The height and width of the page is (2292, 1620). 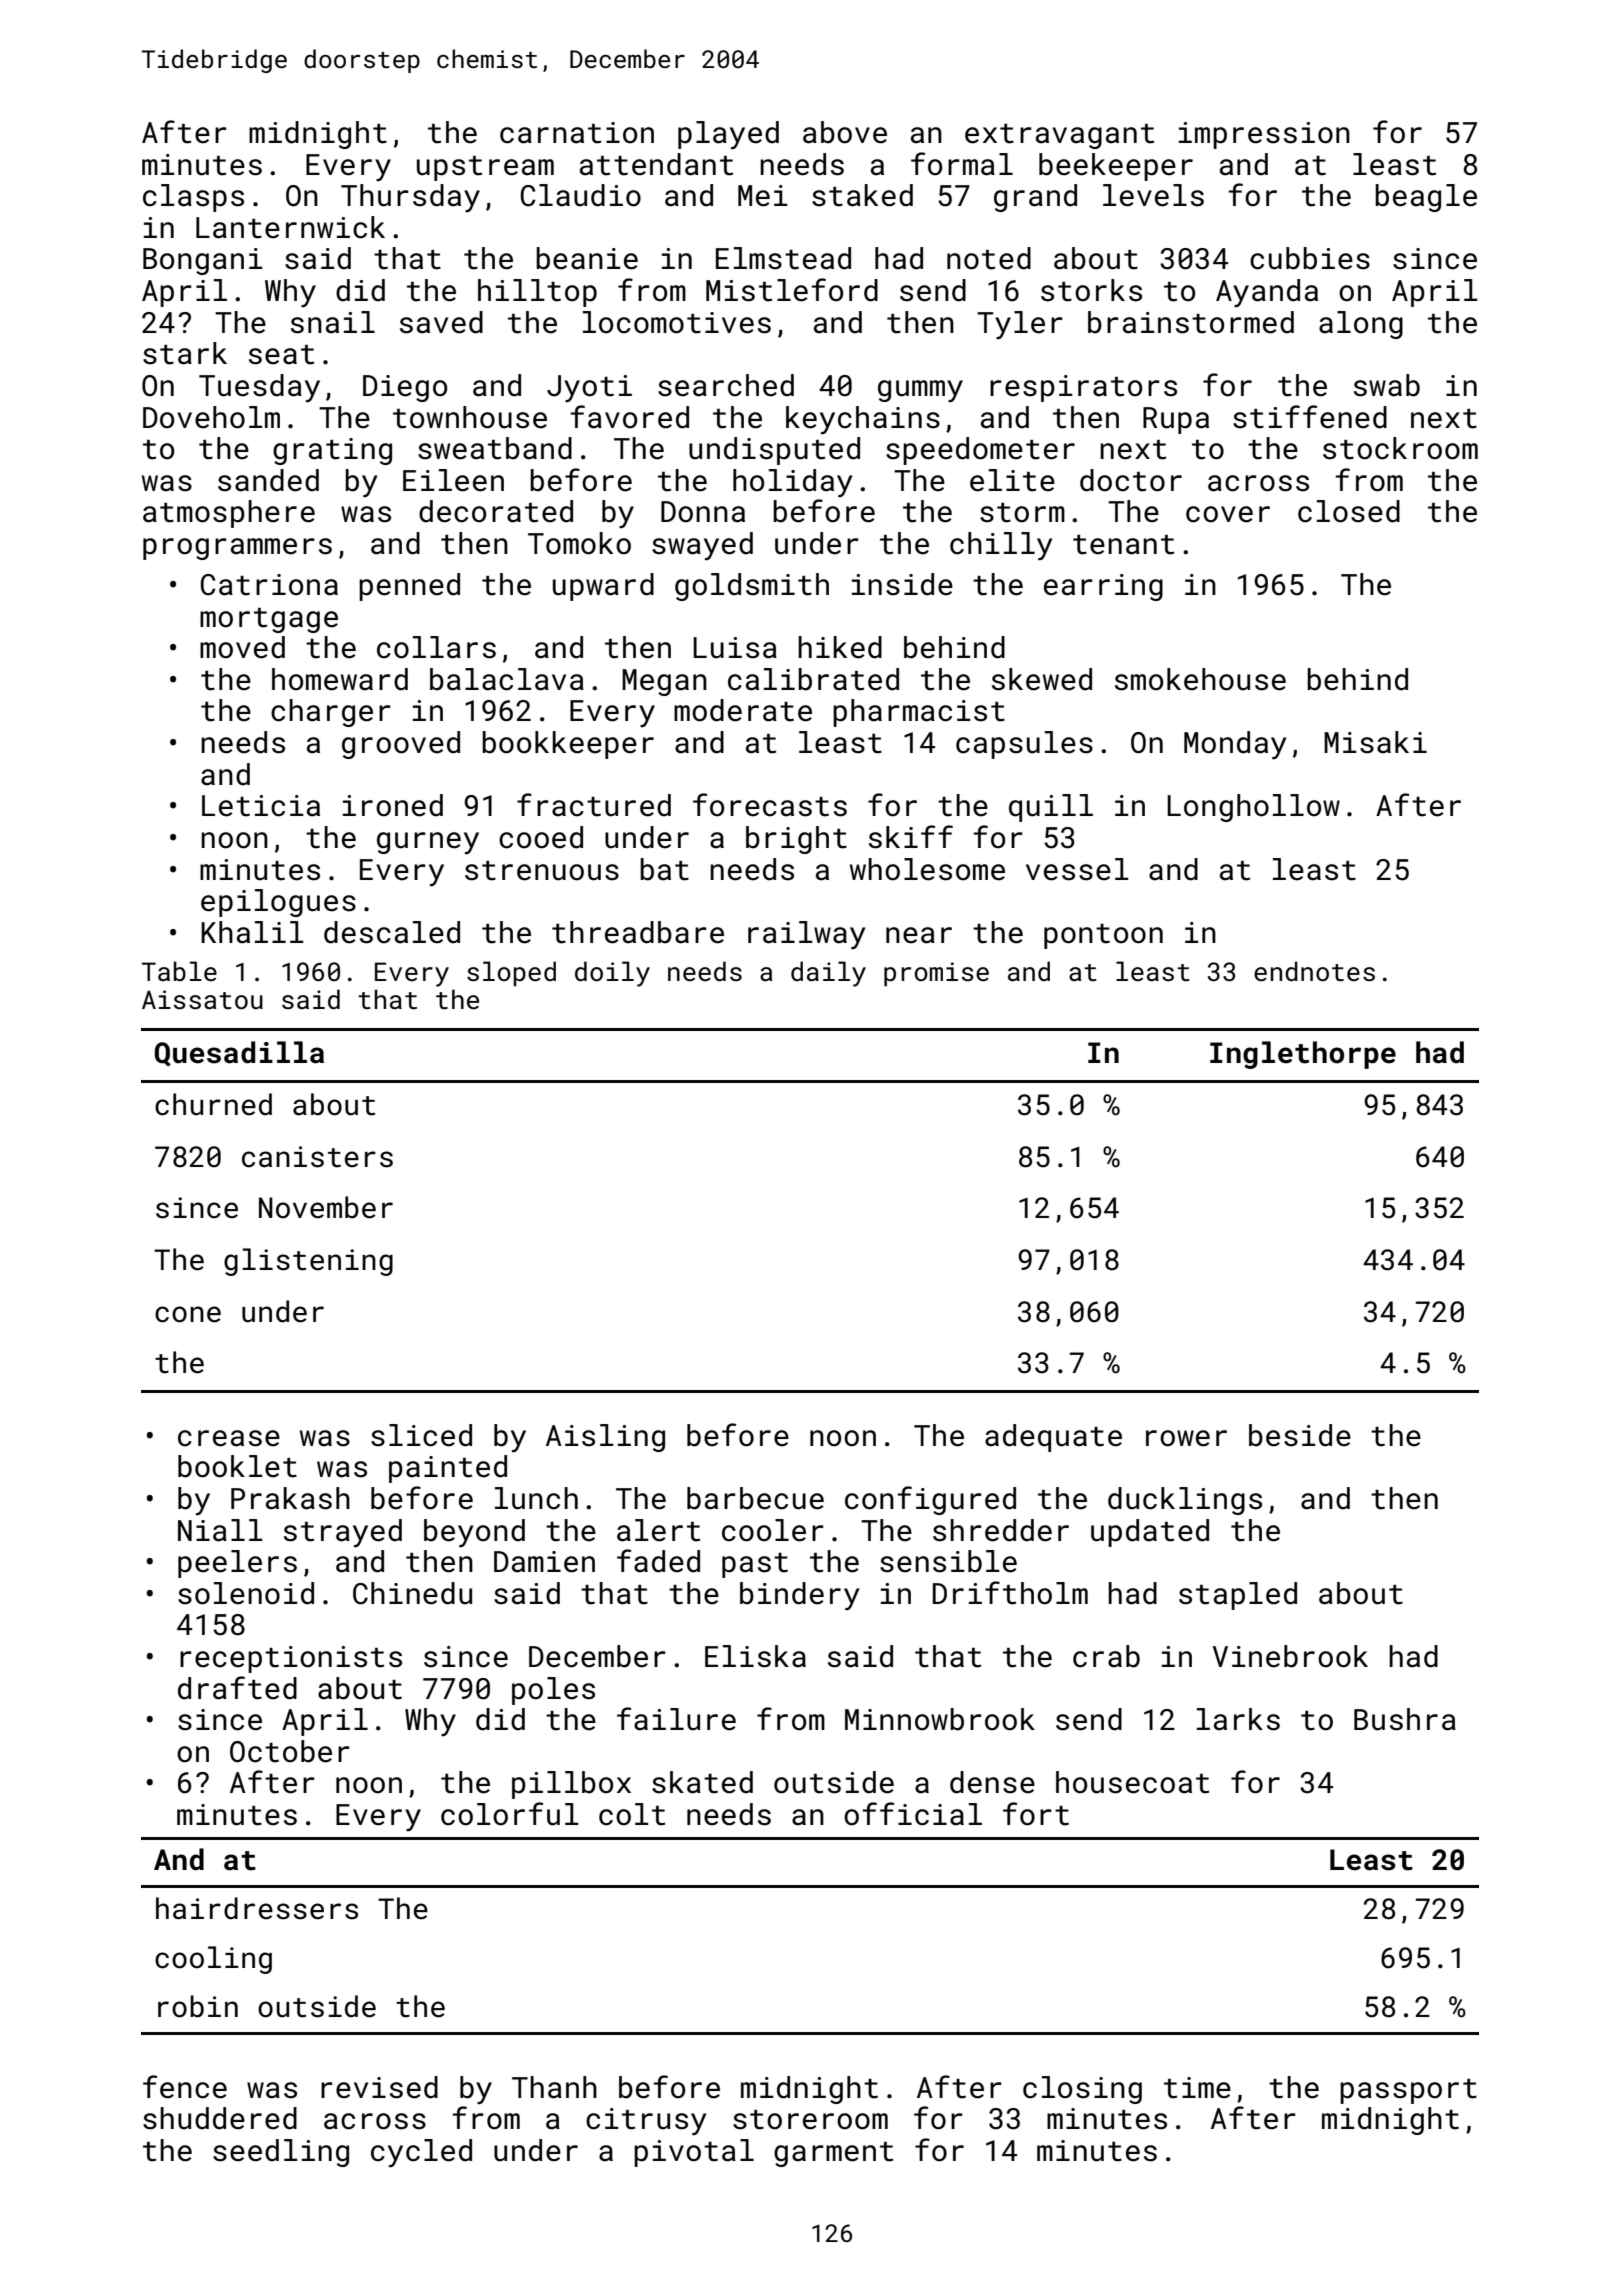 What do you see at coordinates (308, 1262) in the page?
I see `glistening` at bounding box center [308, 1262].
